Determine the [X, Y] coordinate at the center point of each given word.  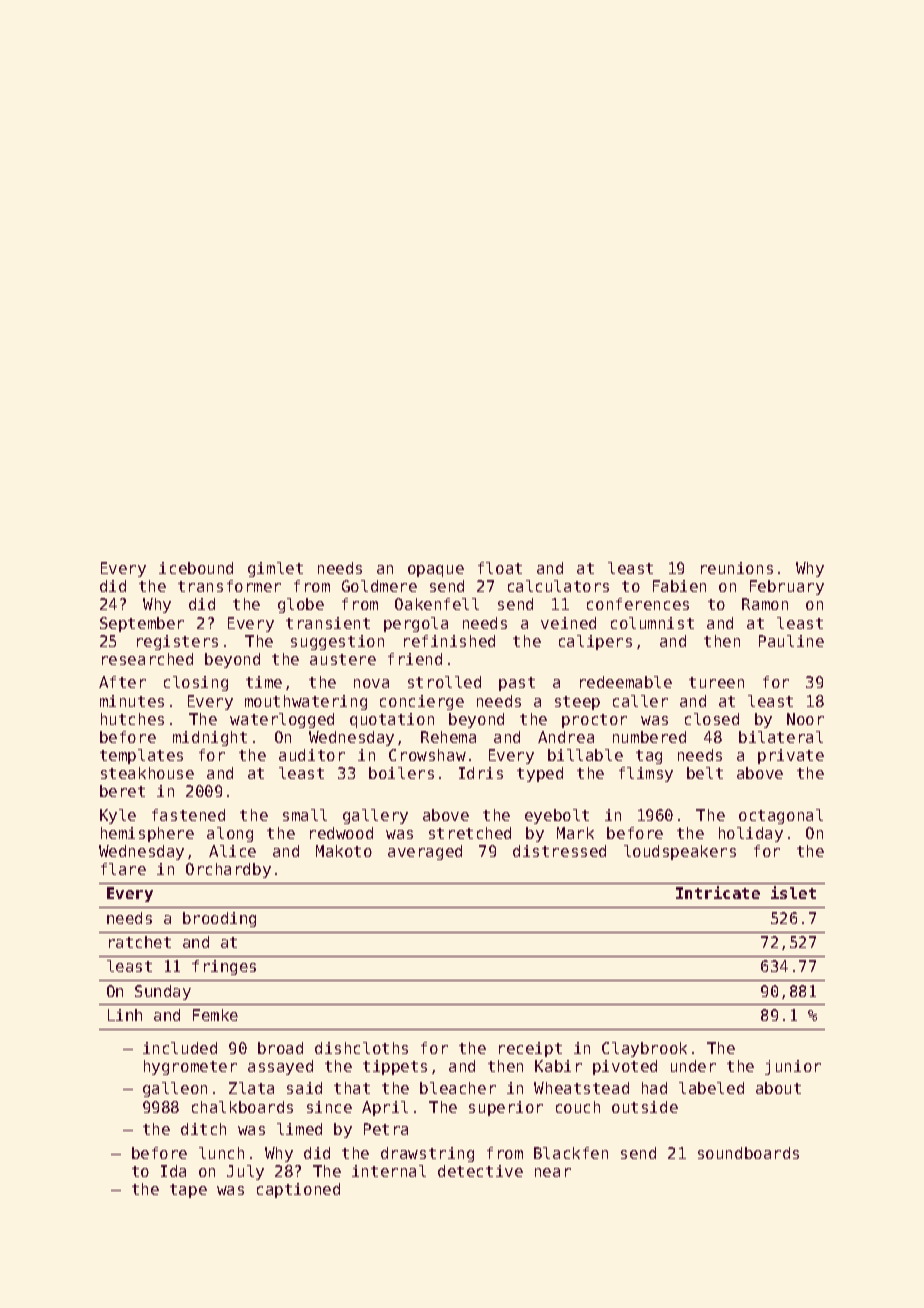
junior [793, 1067]
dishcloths [361, 1048]
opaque [436, 571]
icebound [196, 568]
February [787, 587]
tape [188, 1191]
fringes [224, 967]
